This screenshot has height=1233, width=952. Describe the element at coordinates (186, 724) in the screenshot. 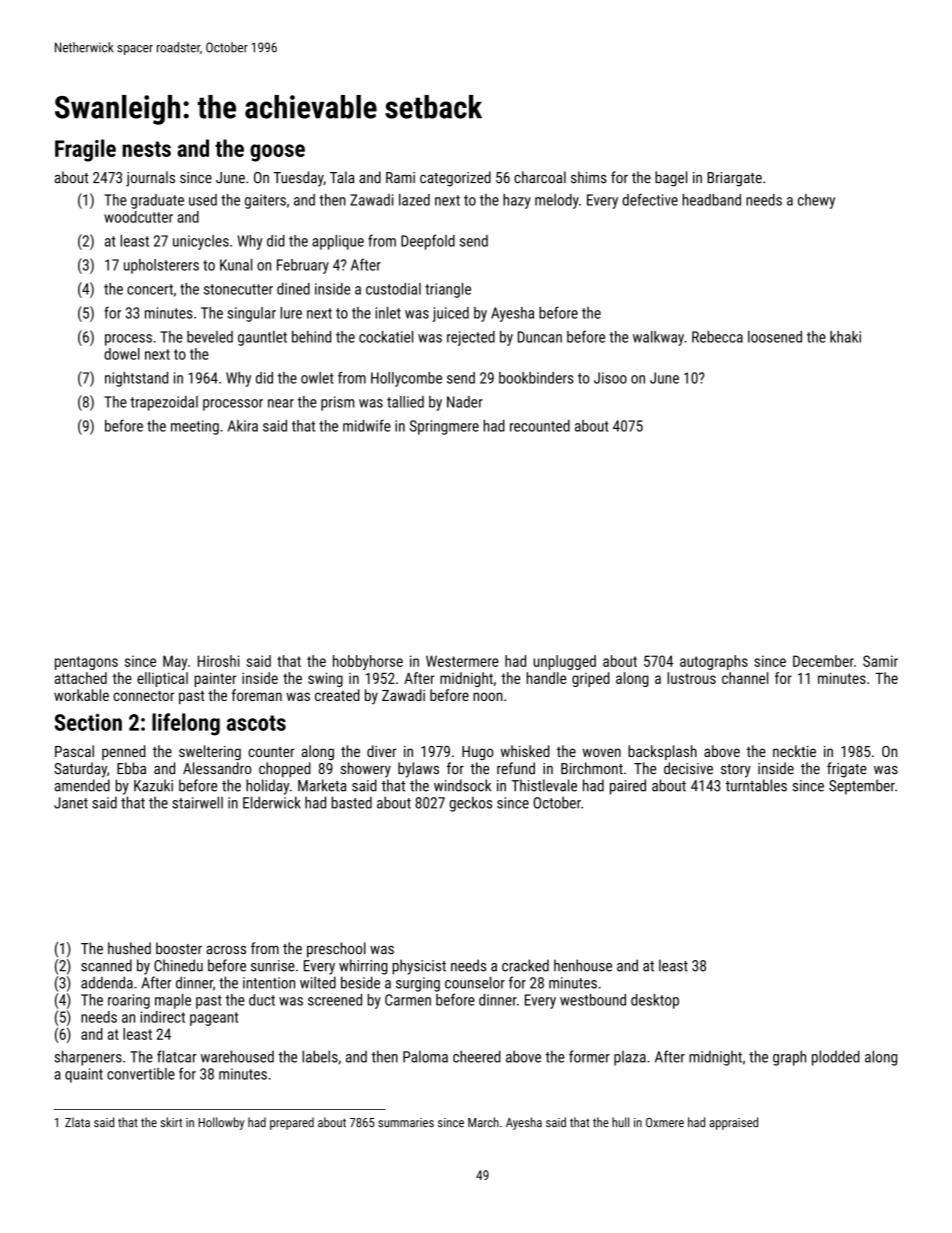

I see `lifelong` at that location.
